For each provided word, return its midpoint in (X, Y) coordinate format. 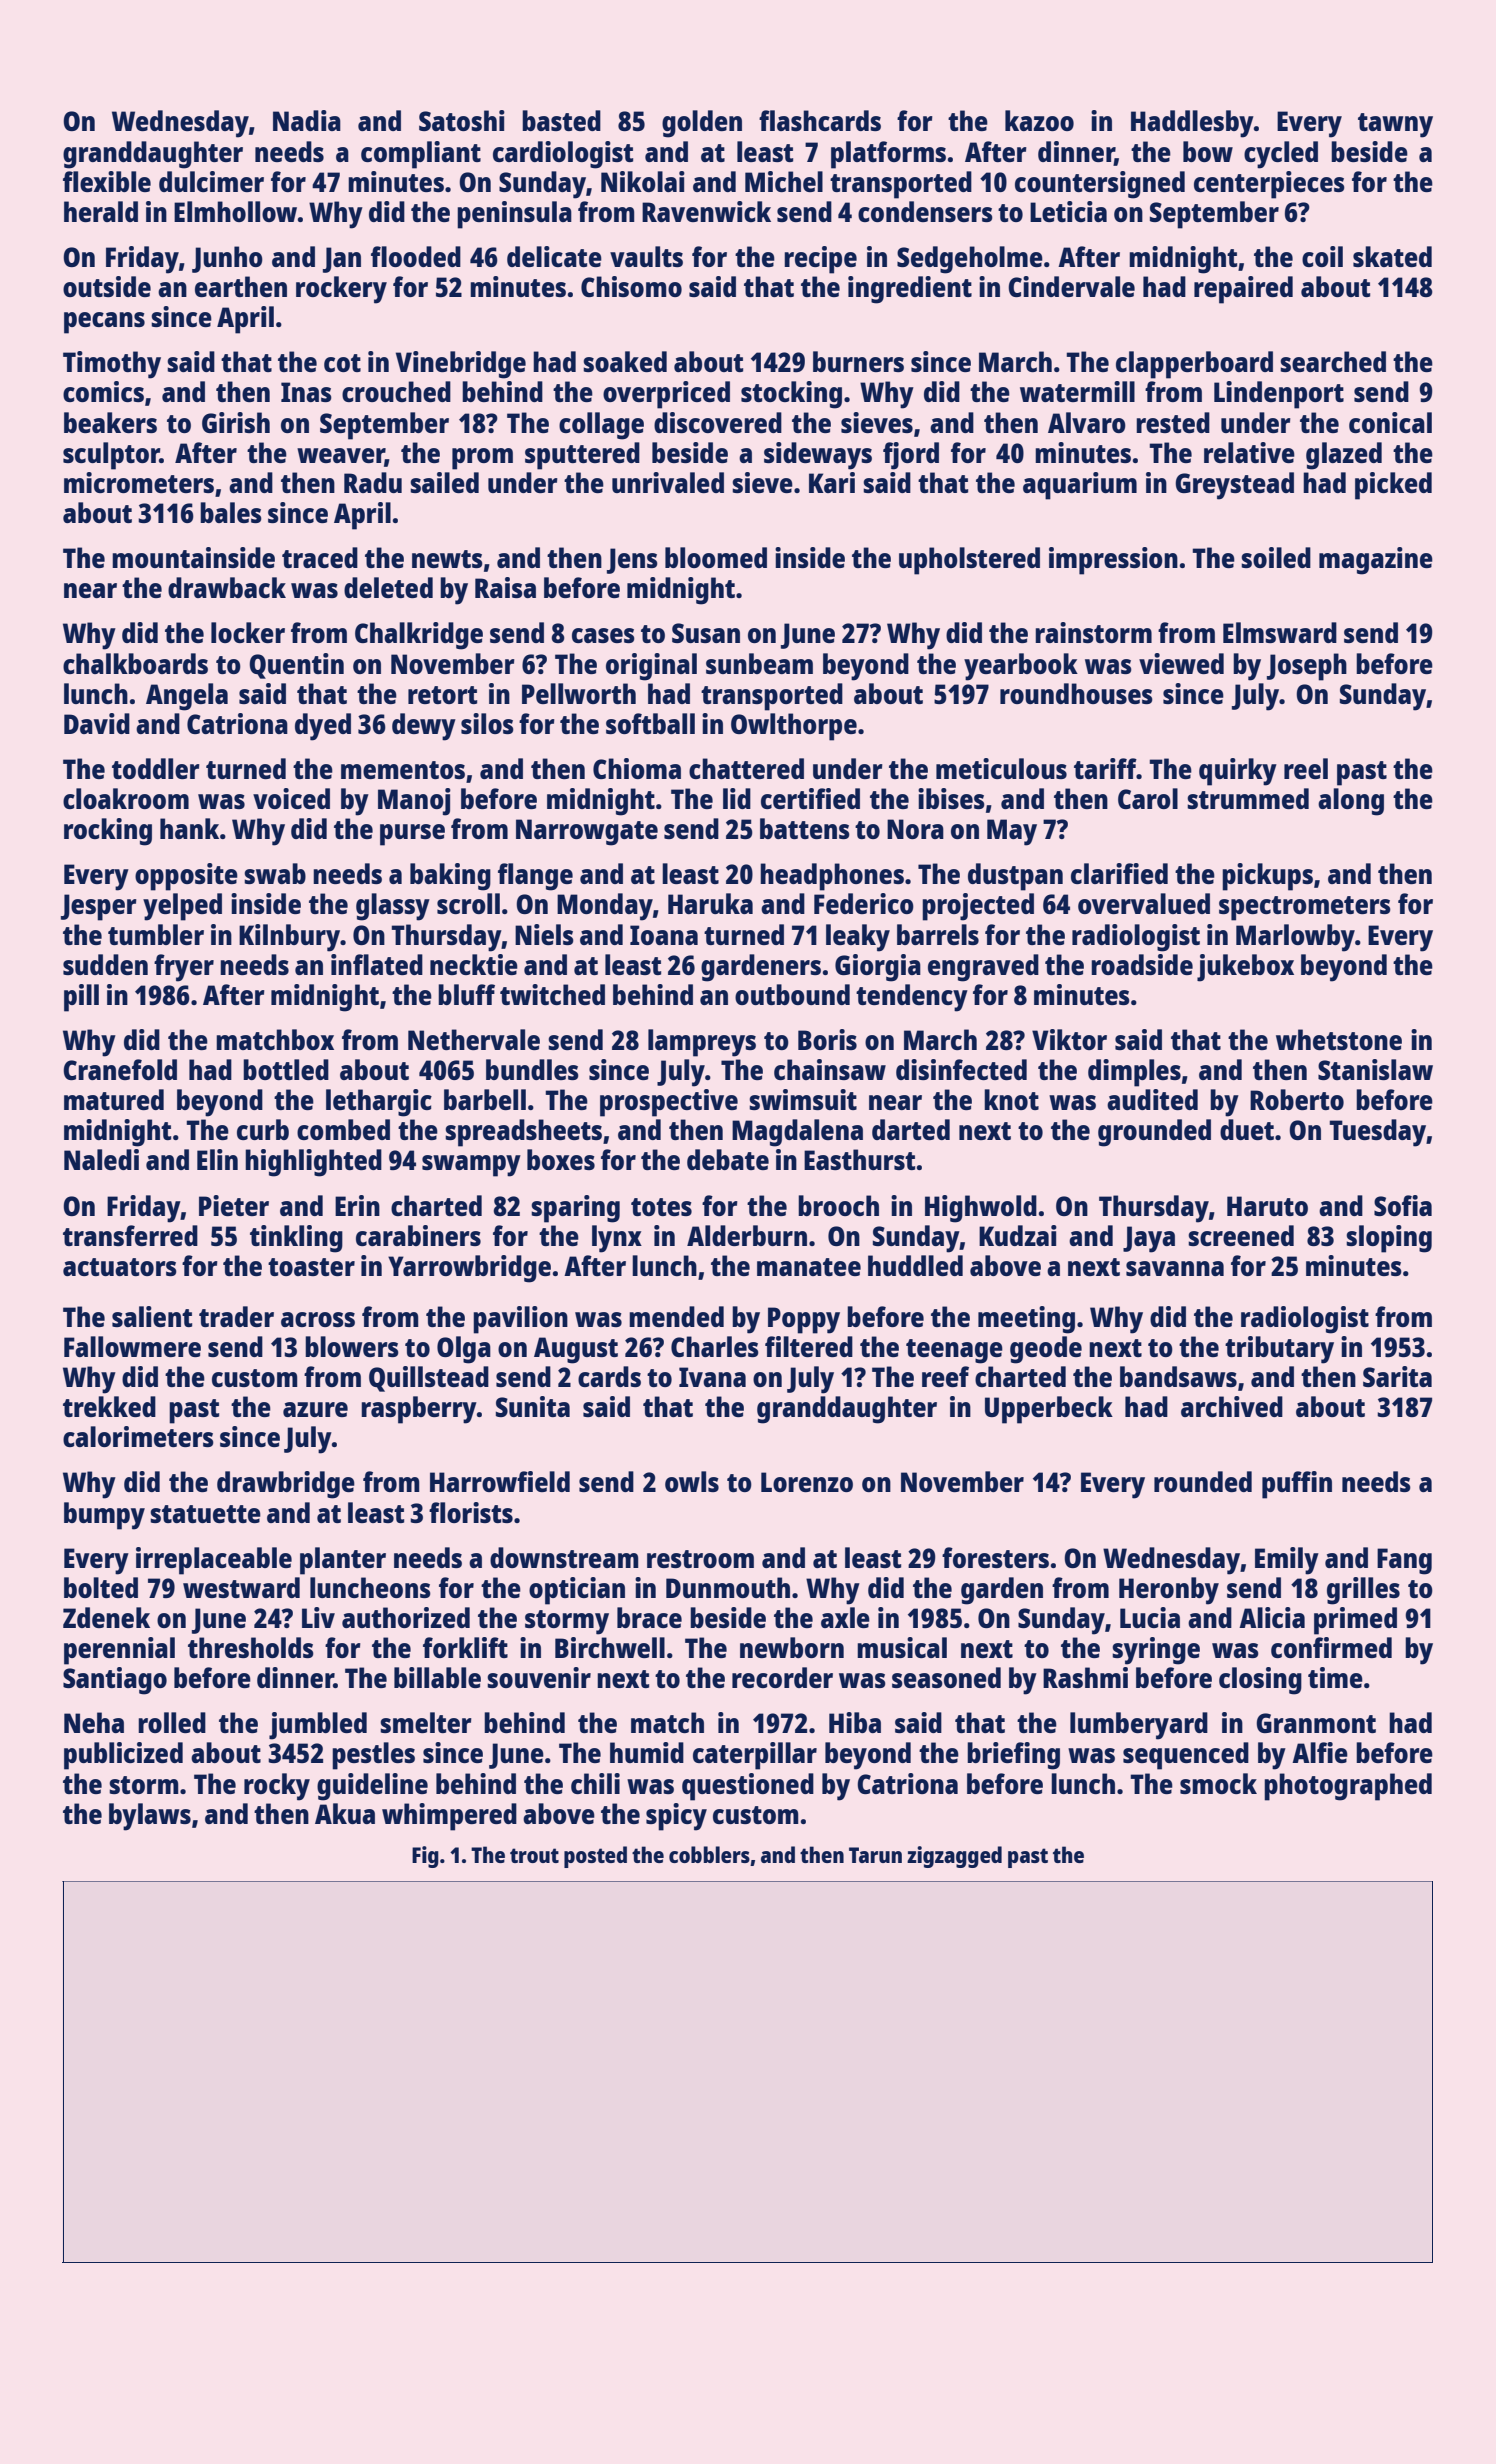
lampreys (702, 1043)
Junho (227, 259)
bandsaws (1178, 1376)
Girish (236, 422)
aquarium (1080, 486)
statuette (205, 1514)
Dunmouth (728, 1587)
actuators (120, 1267)
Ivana (712, 1377)
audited (1152, 1099)
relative (1249, 452)
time (1335, 1677)
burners (858, 361)
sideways (818, 456)
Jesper (99, 907)
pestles (373, 1756)
